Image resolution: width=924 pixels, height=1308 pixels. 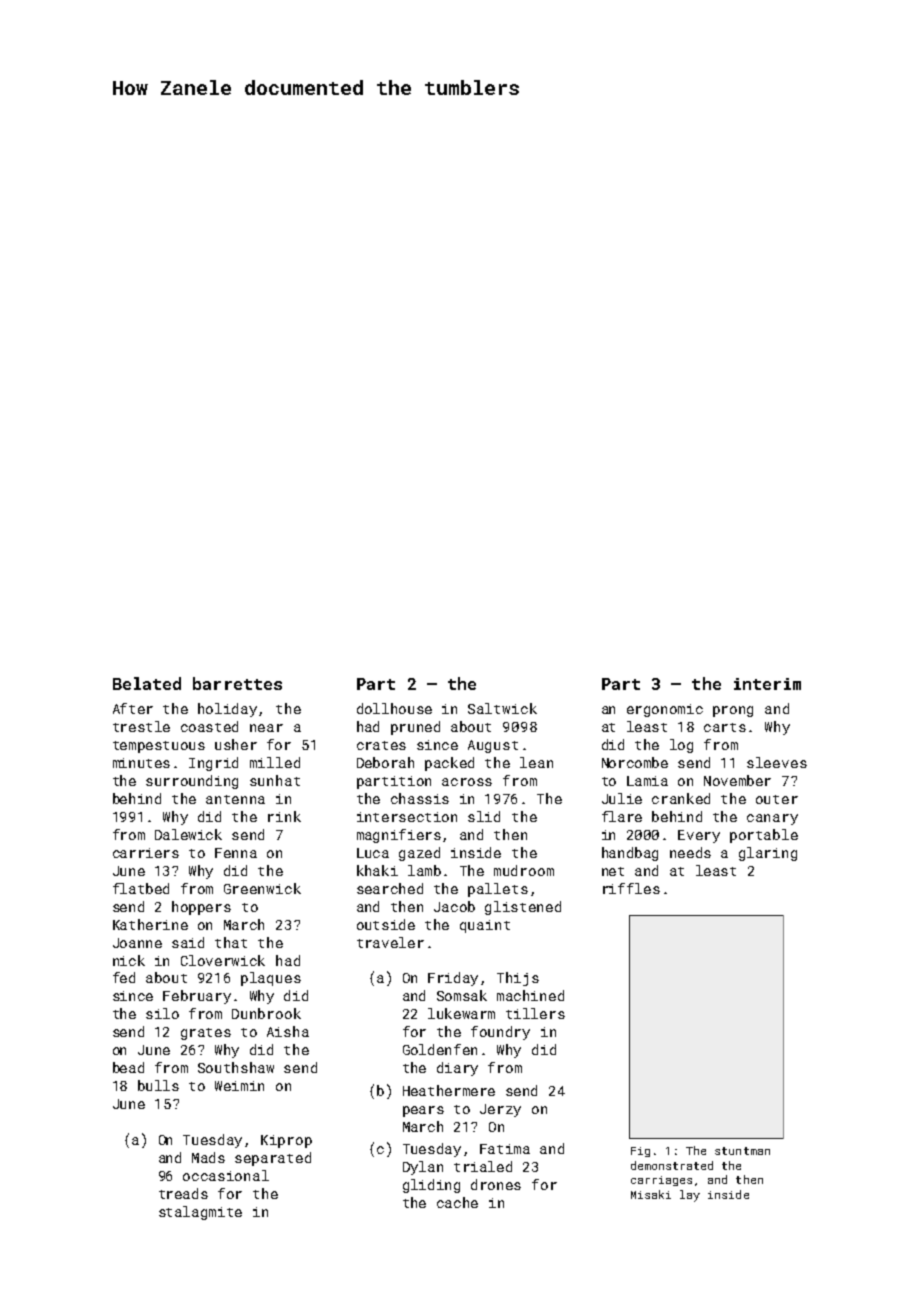 I want to click on quaint, so click(x=485, y=926).
